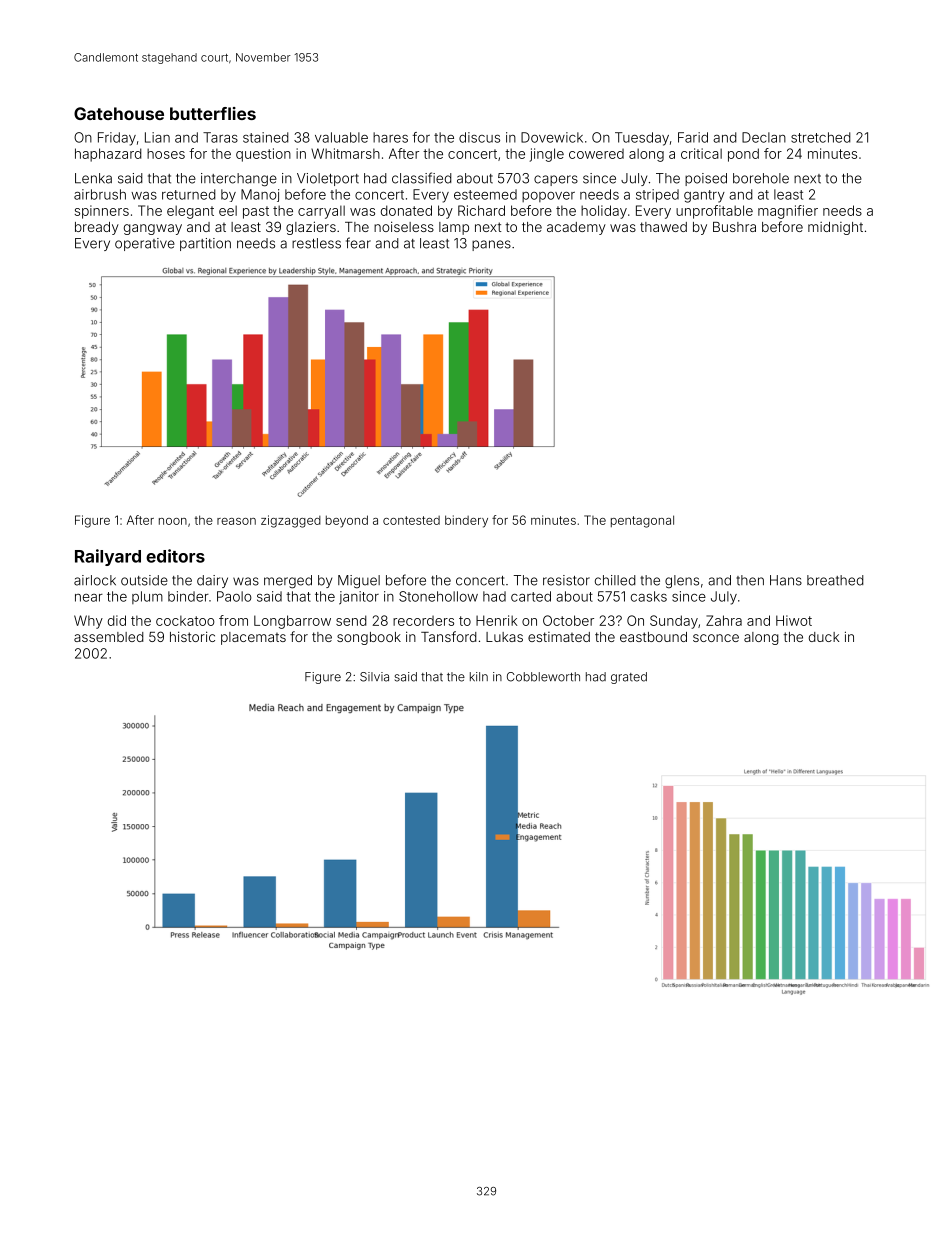 Image resolution: width=952 pixels, height=1233 pixels. What do you see at coordinates (479, 676) in the screenshot?
I see `kiln` at bounding box center [479, 676].
